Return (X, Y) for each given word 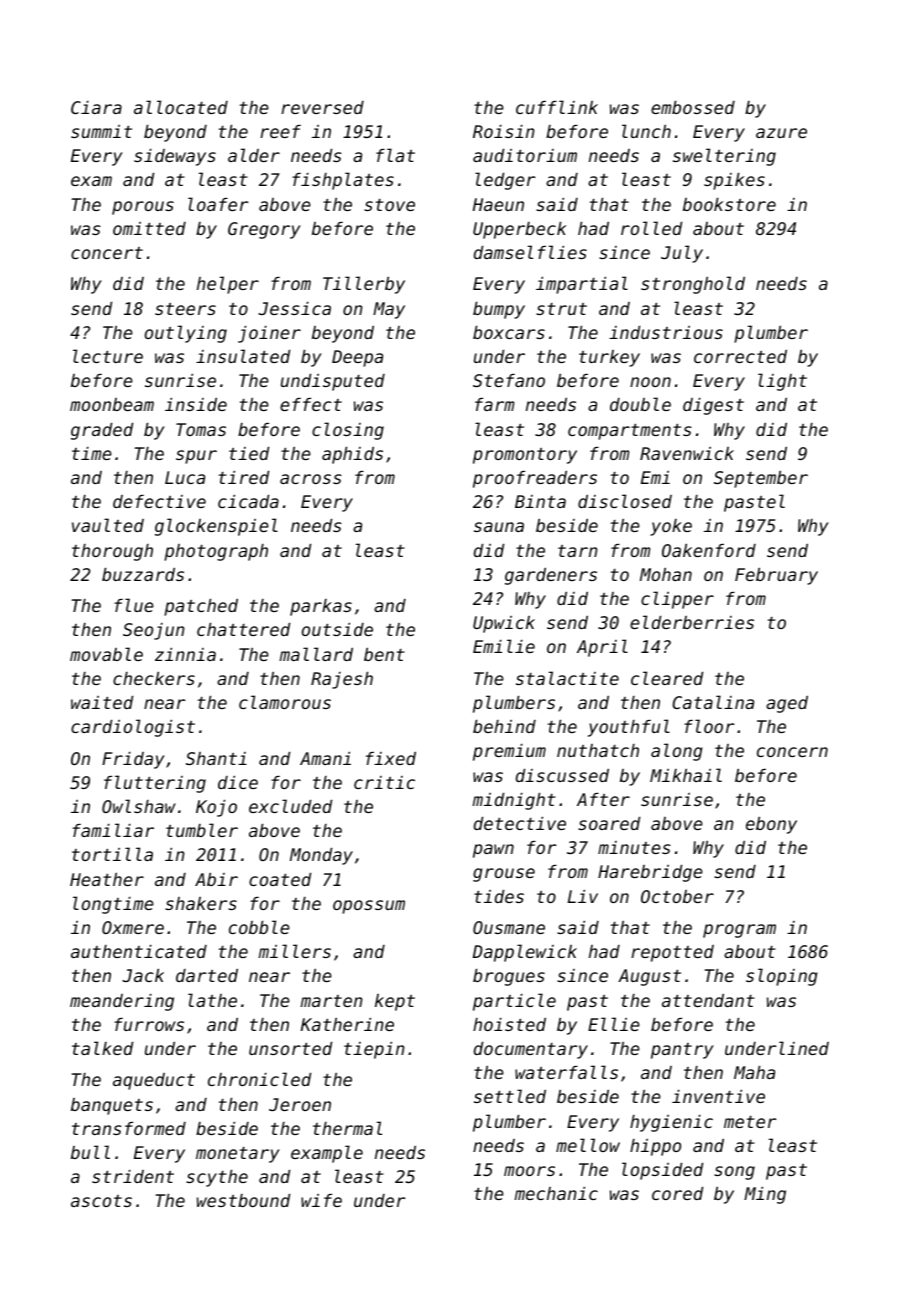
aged (787, 704)
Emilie (504, 646)
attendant (708, 1000)
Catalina (713, 702)
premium (509, 752)
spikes (734, 181)
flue (134, 605)
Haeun (498, 204)
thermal (347, 1128)
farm (494, 404)
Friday (133, 760)
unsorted (290, 1048)
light (782, 382)
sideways (175, 157)
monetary (238, 1155)
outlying (186, 334)
